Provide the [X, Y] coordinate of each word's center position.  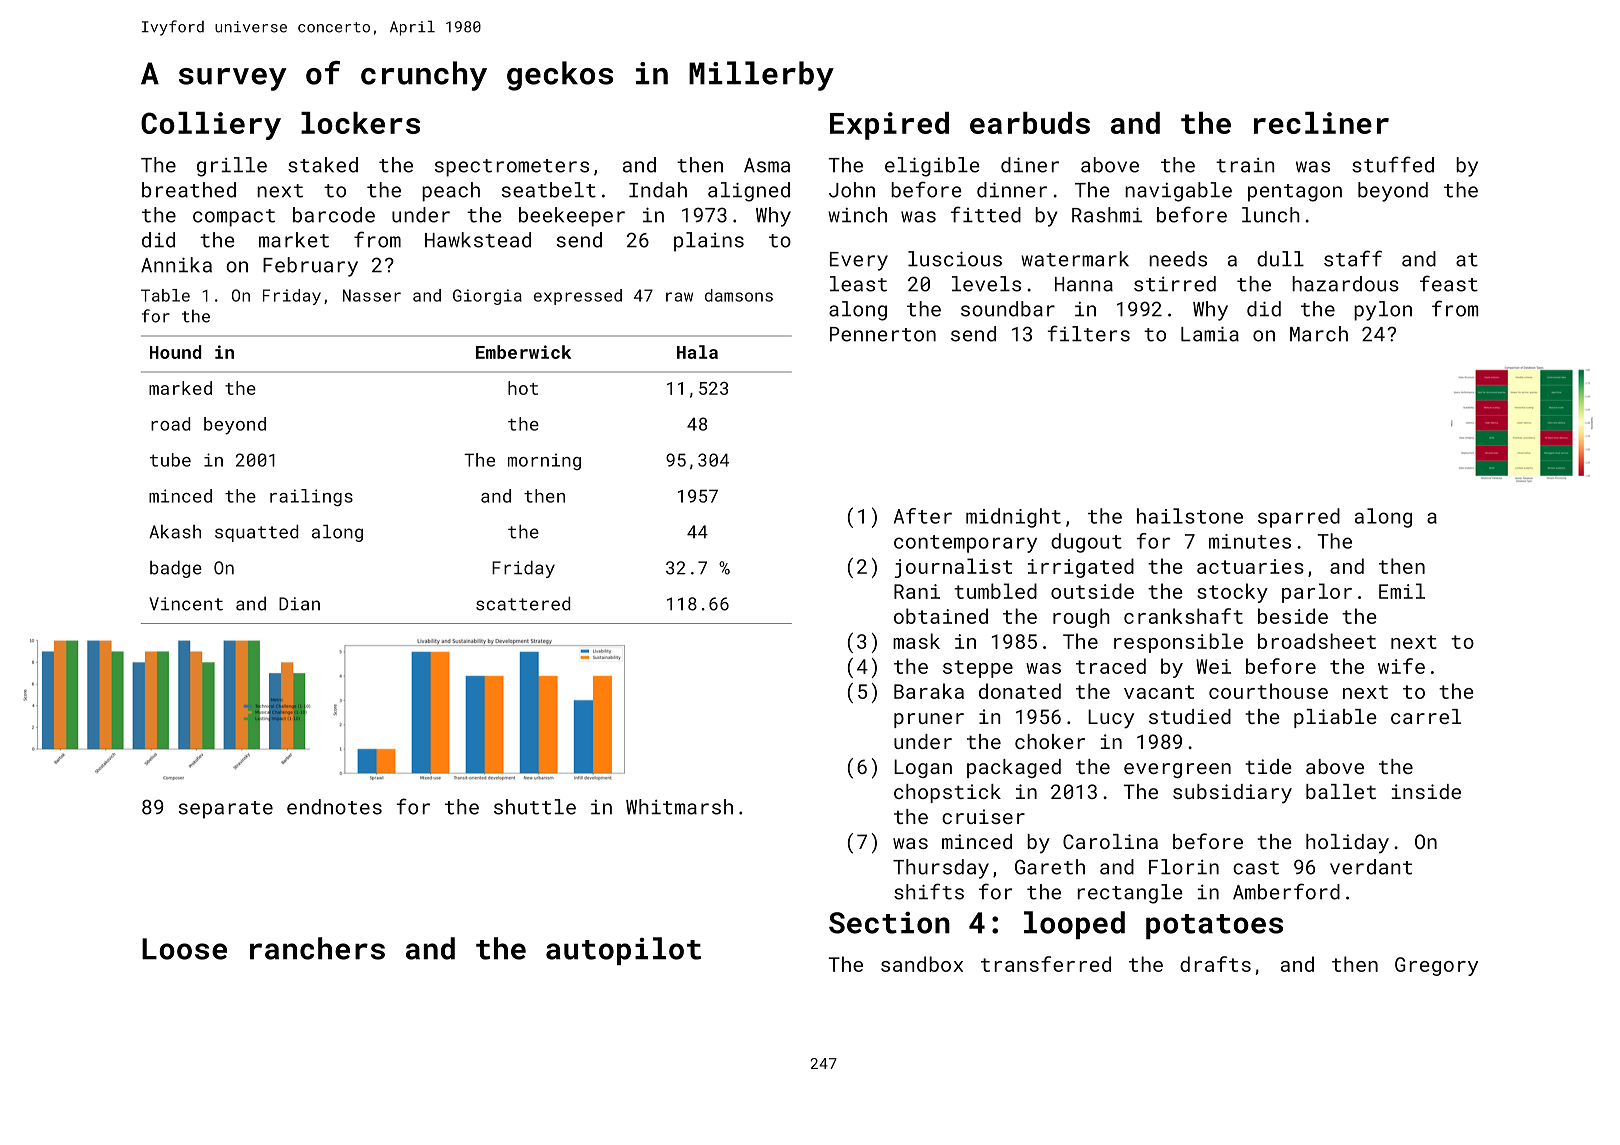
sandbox [922, 964]
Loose [184, 949]
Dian [299, 604]
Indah [658, 190]
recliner [1321, 123]
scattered [523, 604]
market [294, 240]
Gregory [1436, 966]
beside [1293, 616]
